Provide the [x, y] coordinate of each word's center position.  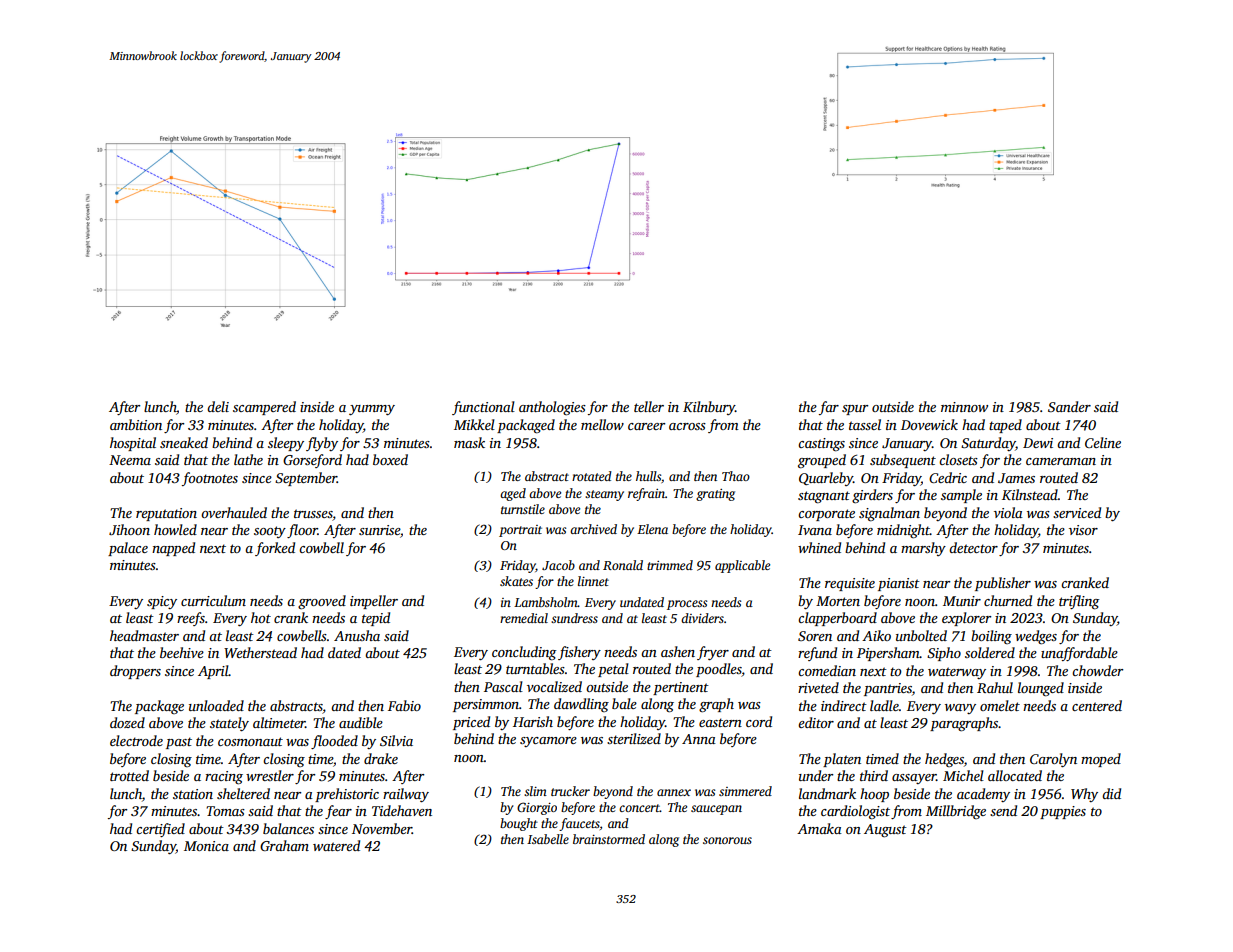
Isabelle [548, 839]
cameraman [1061, 461]
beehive [182, 652]
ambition [136, 424]
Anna [699, 739]
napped [173, 549]
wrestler [270, 775]
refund [817, 654]
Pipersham [888, 654]
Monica [206, 846]
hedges [944, 760]
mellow [602, 424]
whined [819, 547]
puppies [1063, 812]
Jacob [558, 565]
